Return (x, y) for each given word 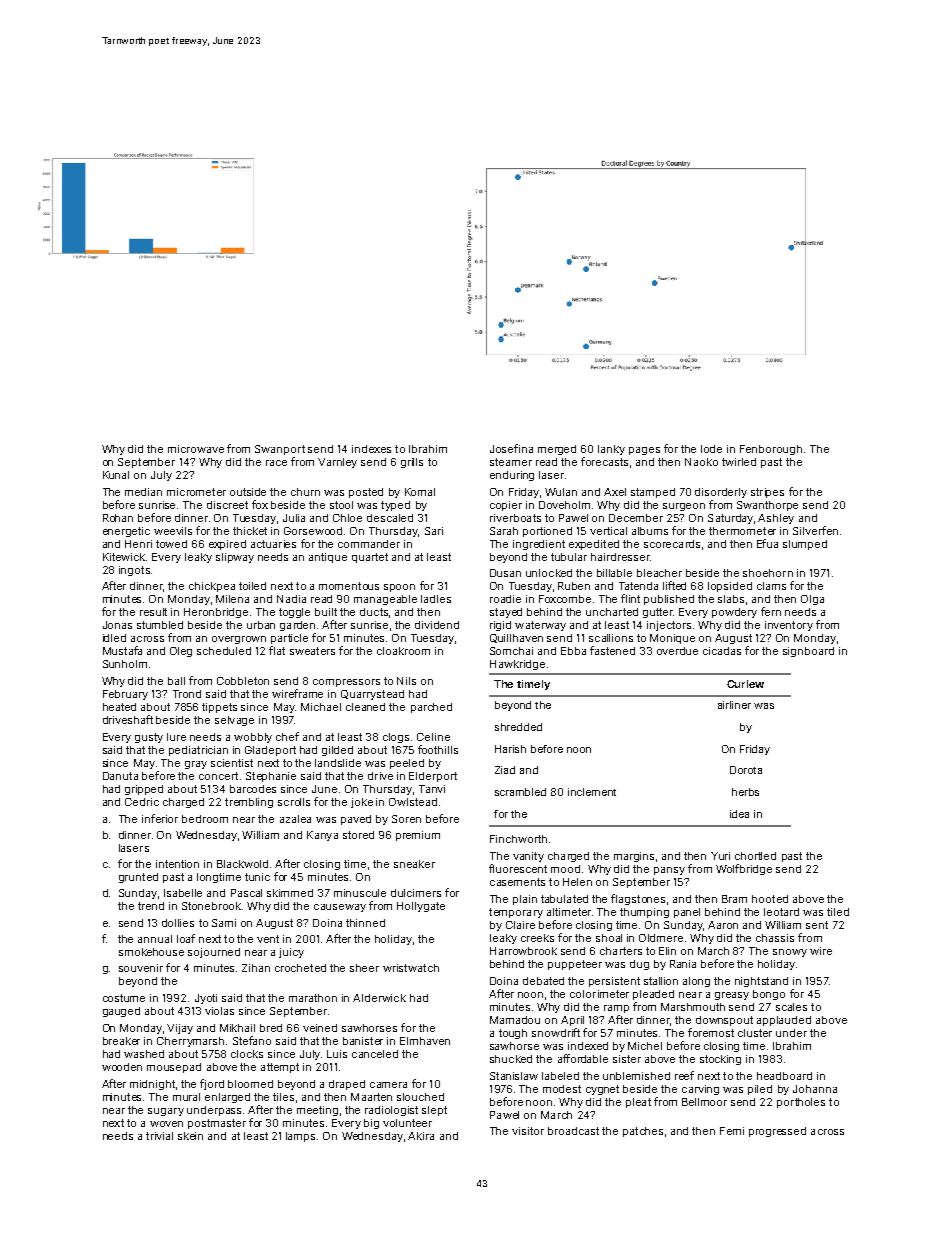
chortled (755, 856)
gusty (149, 738)
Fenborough (771, 450)
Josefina (511, 448)
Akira (421, 1136)
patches (643, 1132)
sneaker (414, 864)
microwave (196, 449)
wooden (122, 1067)
